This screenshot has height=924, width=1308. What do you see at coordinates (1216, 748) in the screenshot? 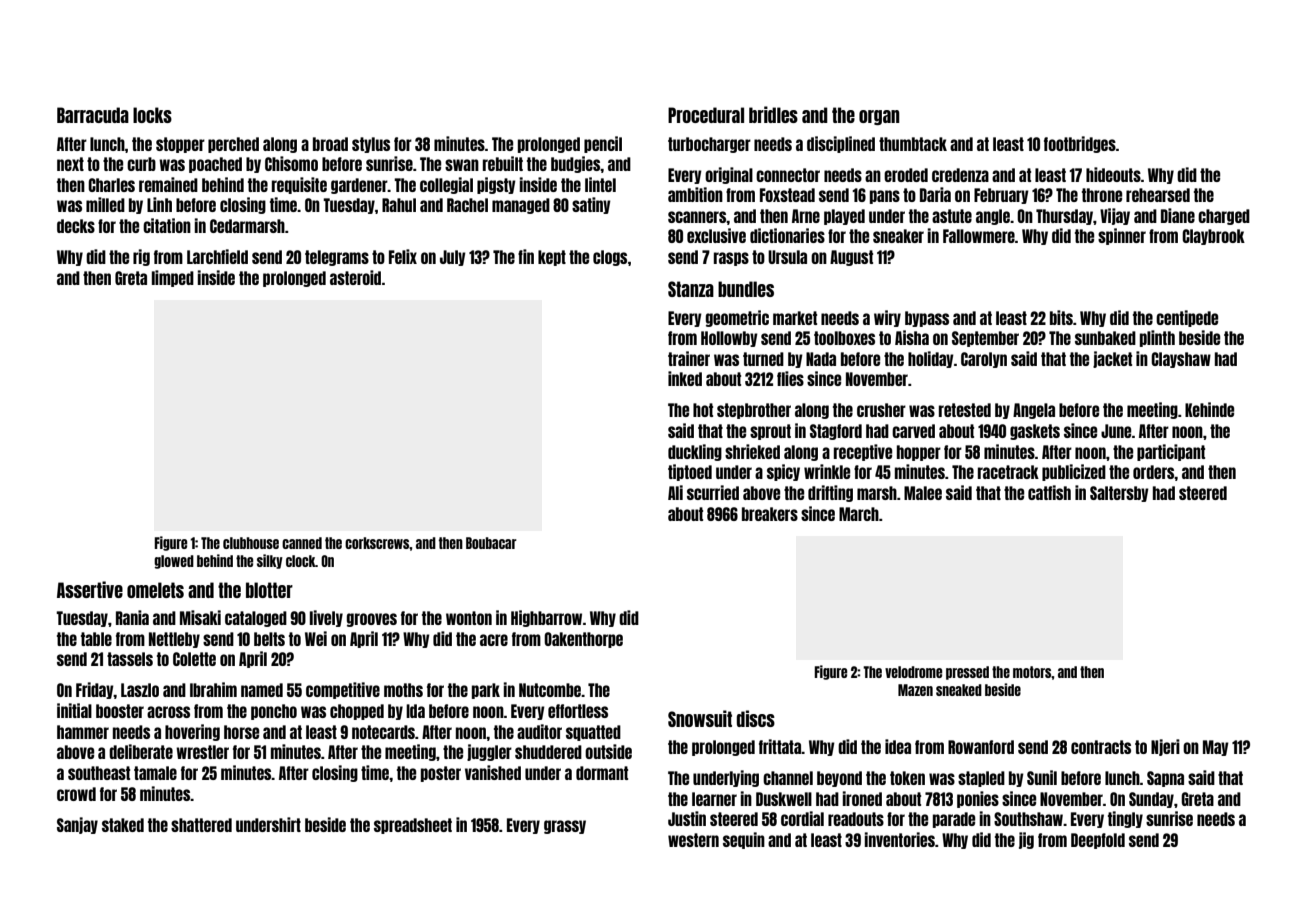
I see `May` at bounding box center [1216, 748].
